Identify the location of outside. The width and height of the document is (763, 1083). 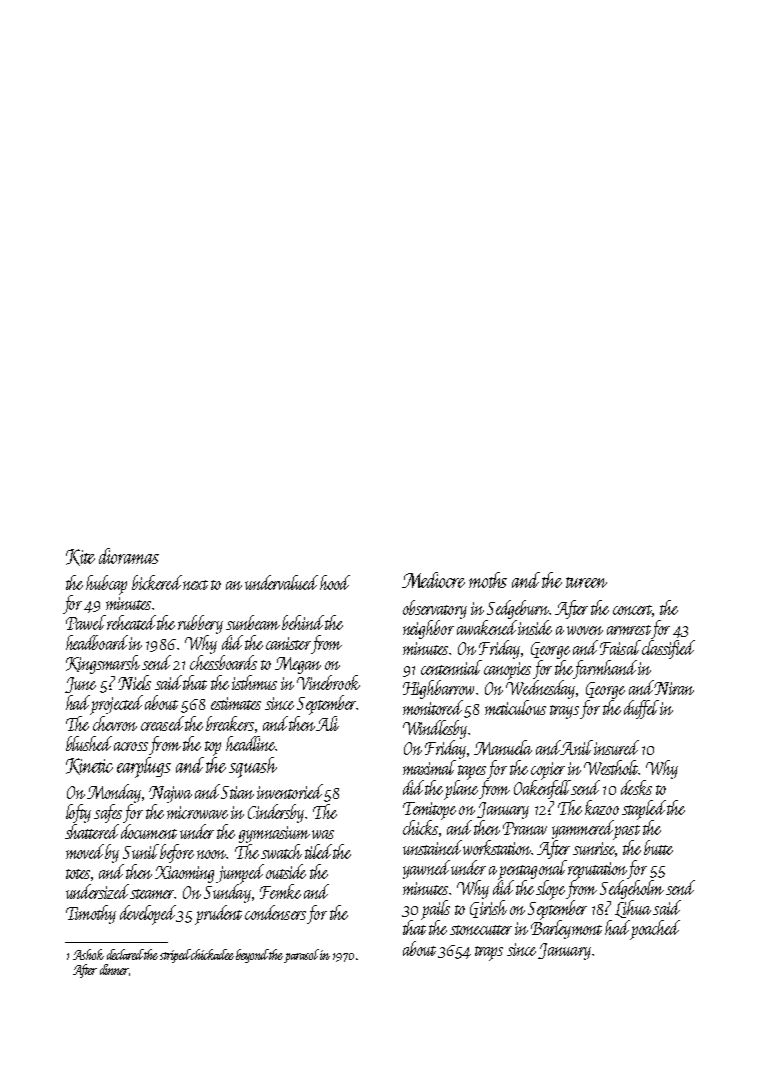
(286, 871).
